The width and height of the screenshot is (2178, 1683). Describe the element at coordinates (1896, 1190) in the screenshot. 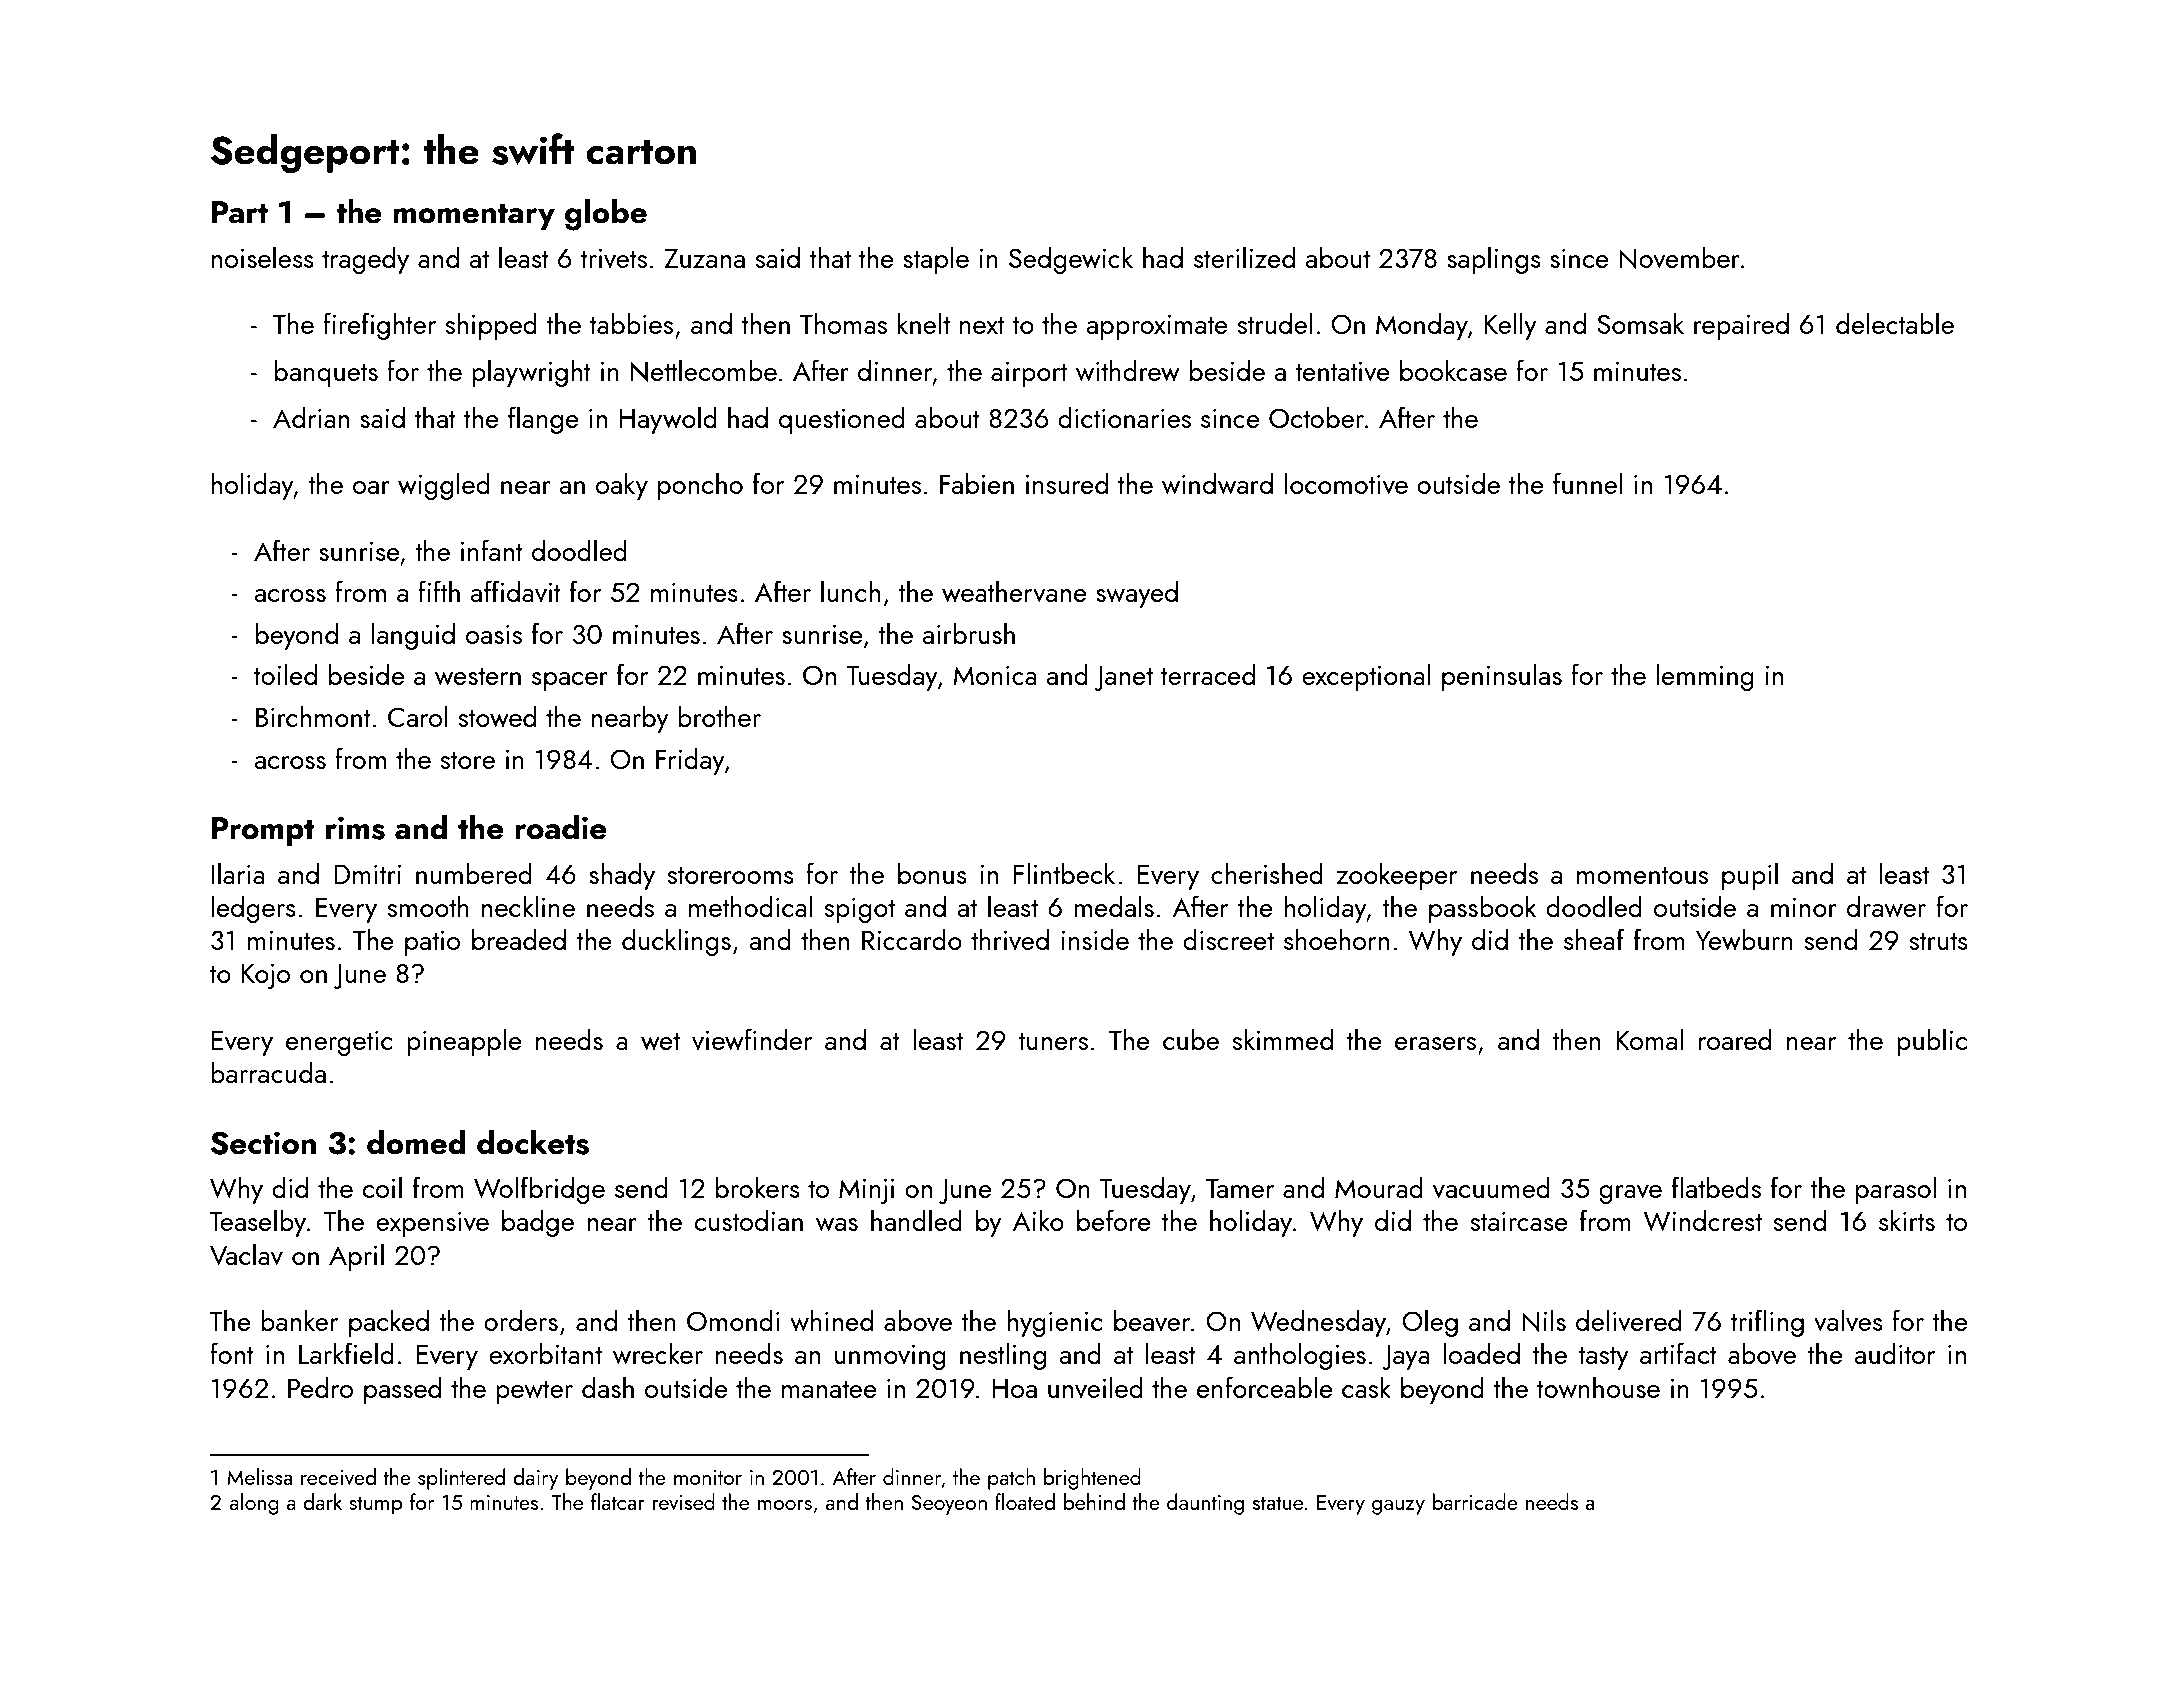

I see `parasol` at that location.
